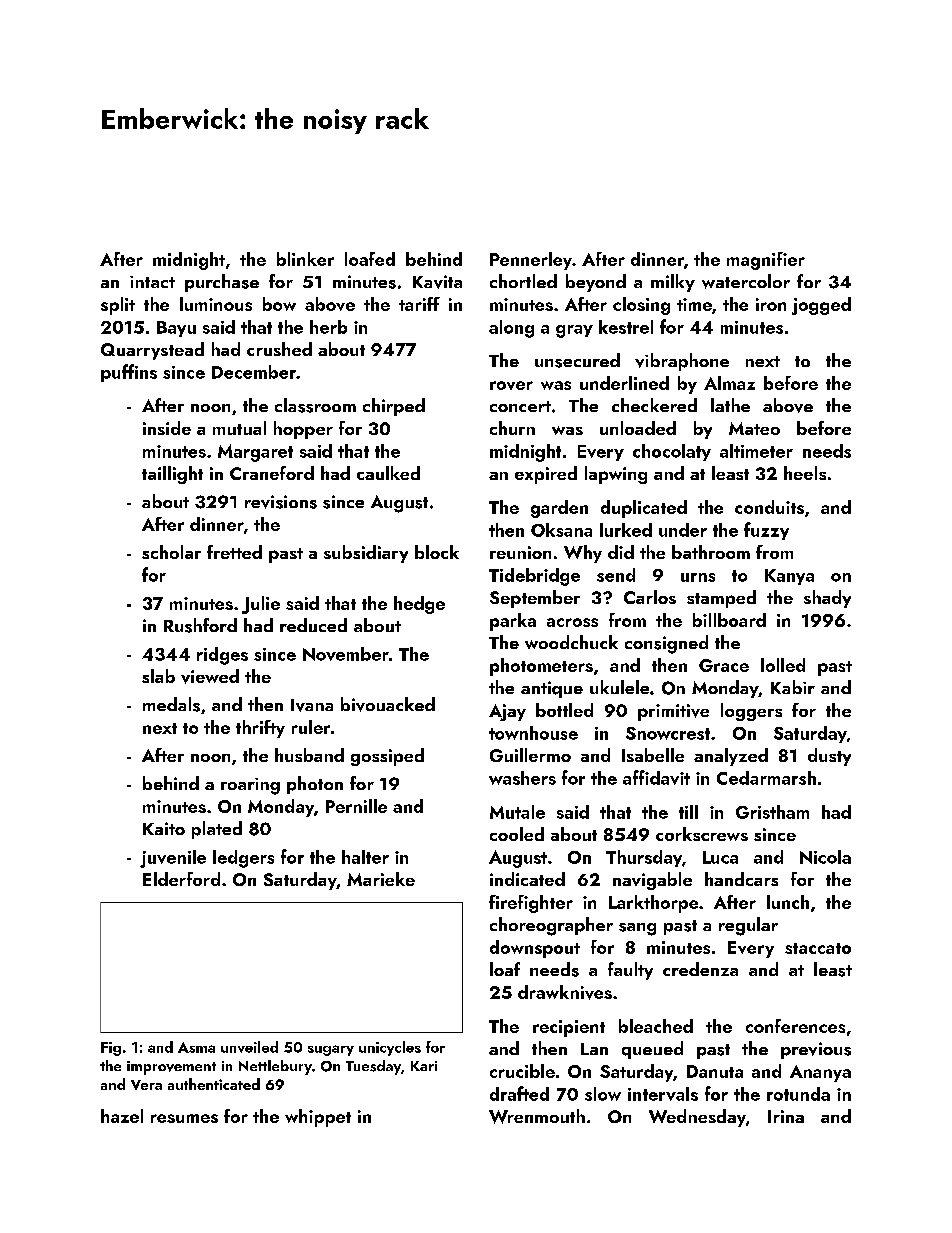  I want to click on purchase, so click(222, 283).
